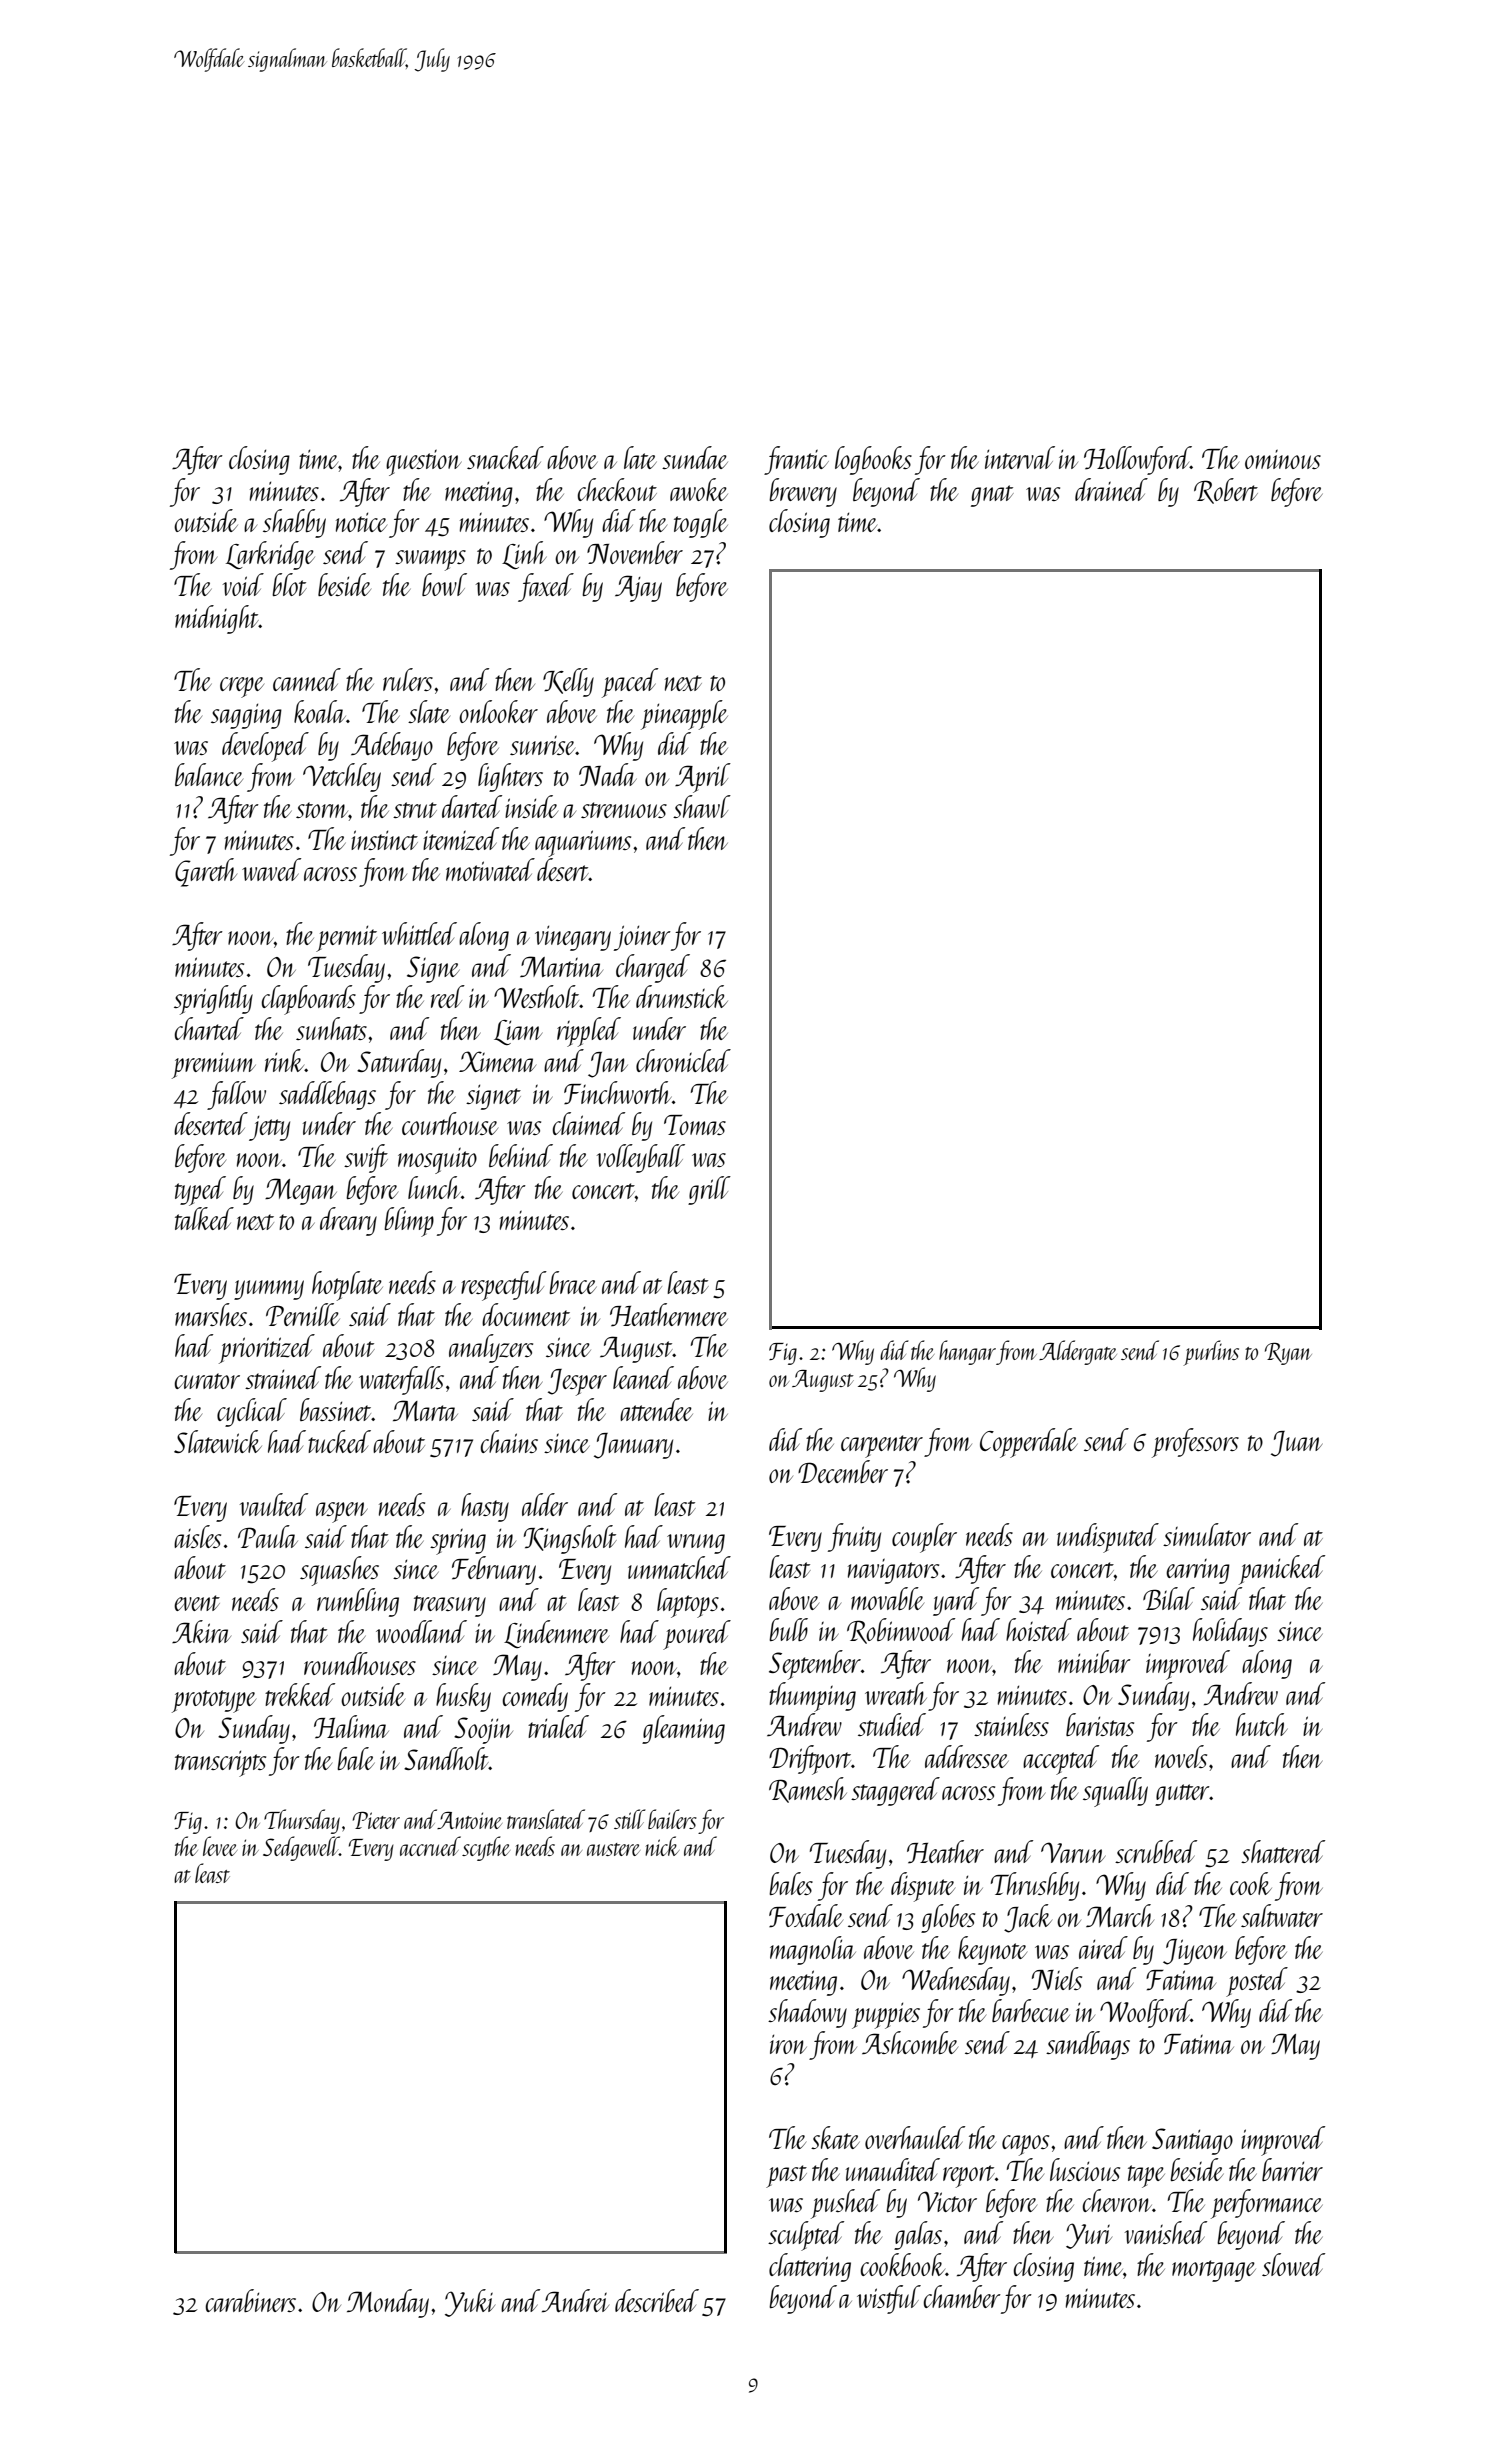 The height and width of the page is (2464, 1496). What do you see at coordinates (608, 774) in the page?
I see `Nada` at bounding box center [608, 774].
